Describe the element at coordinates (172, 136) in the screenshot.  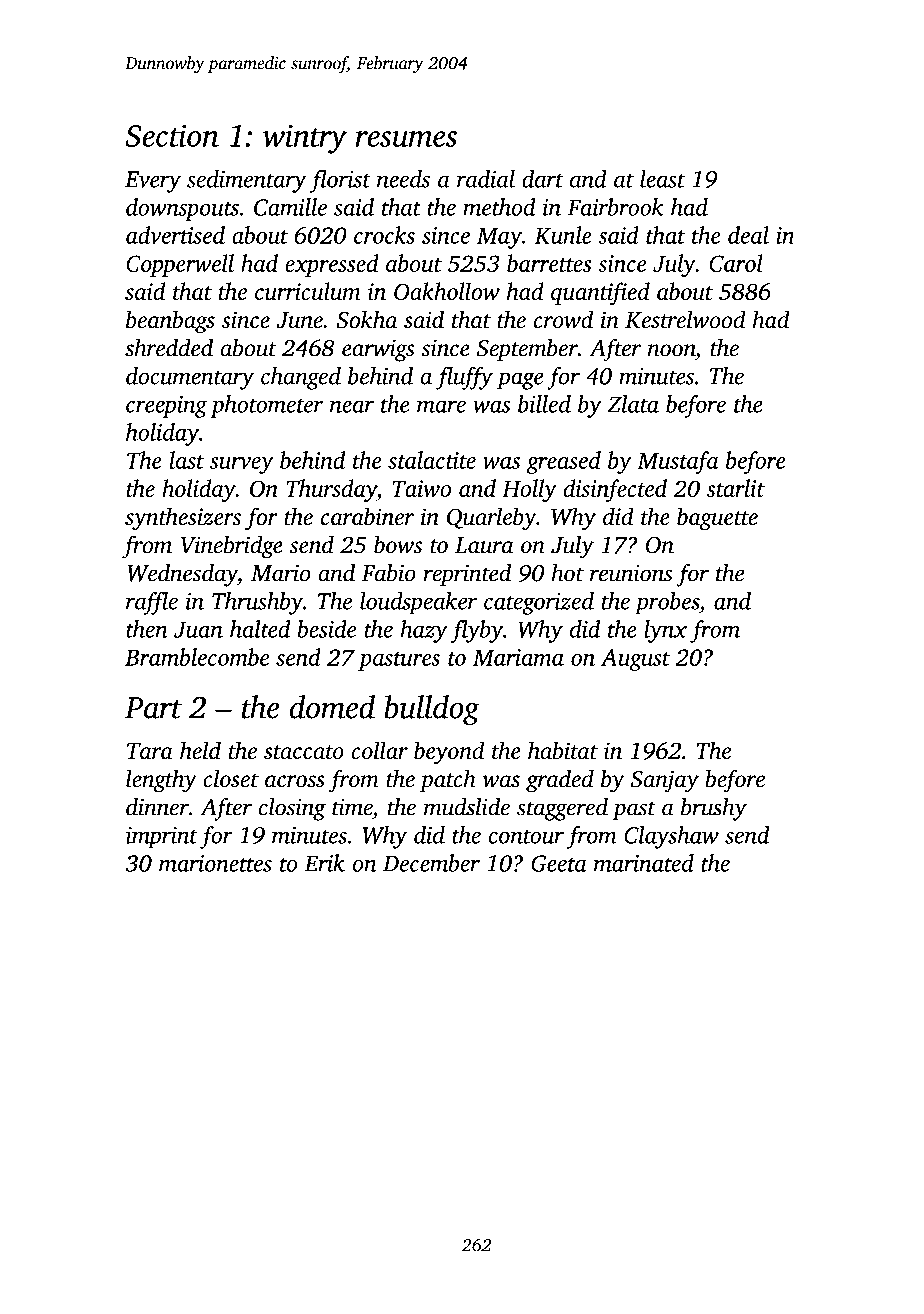
I see `Section` at that location.
